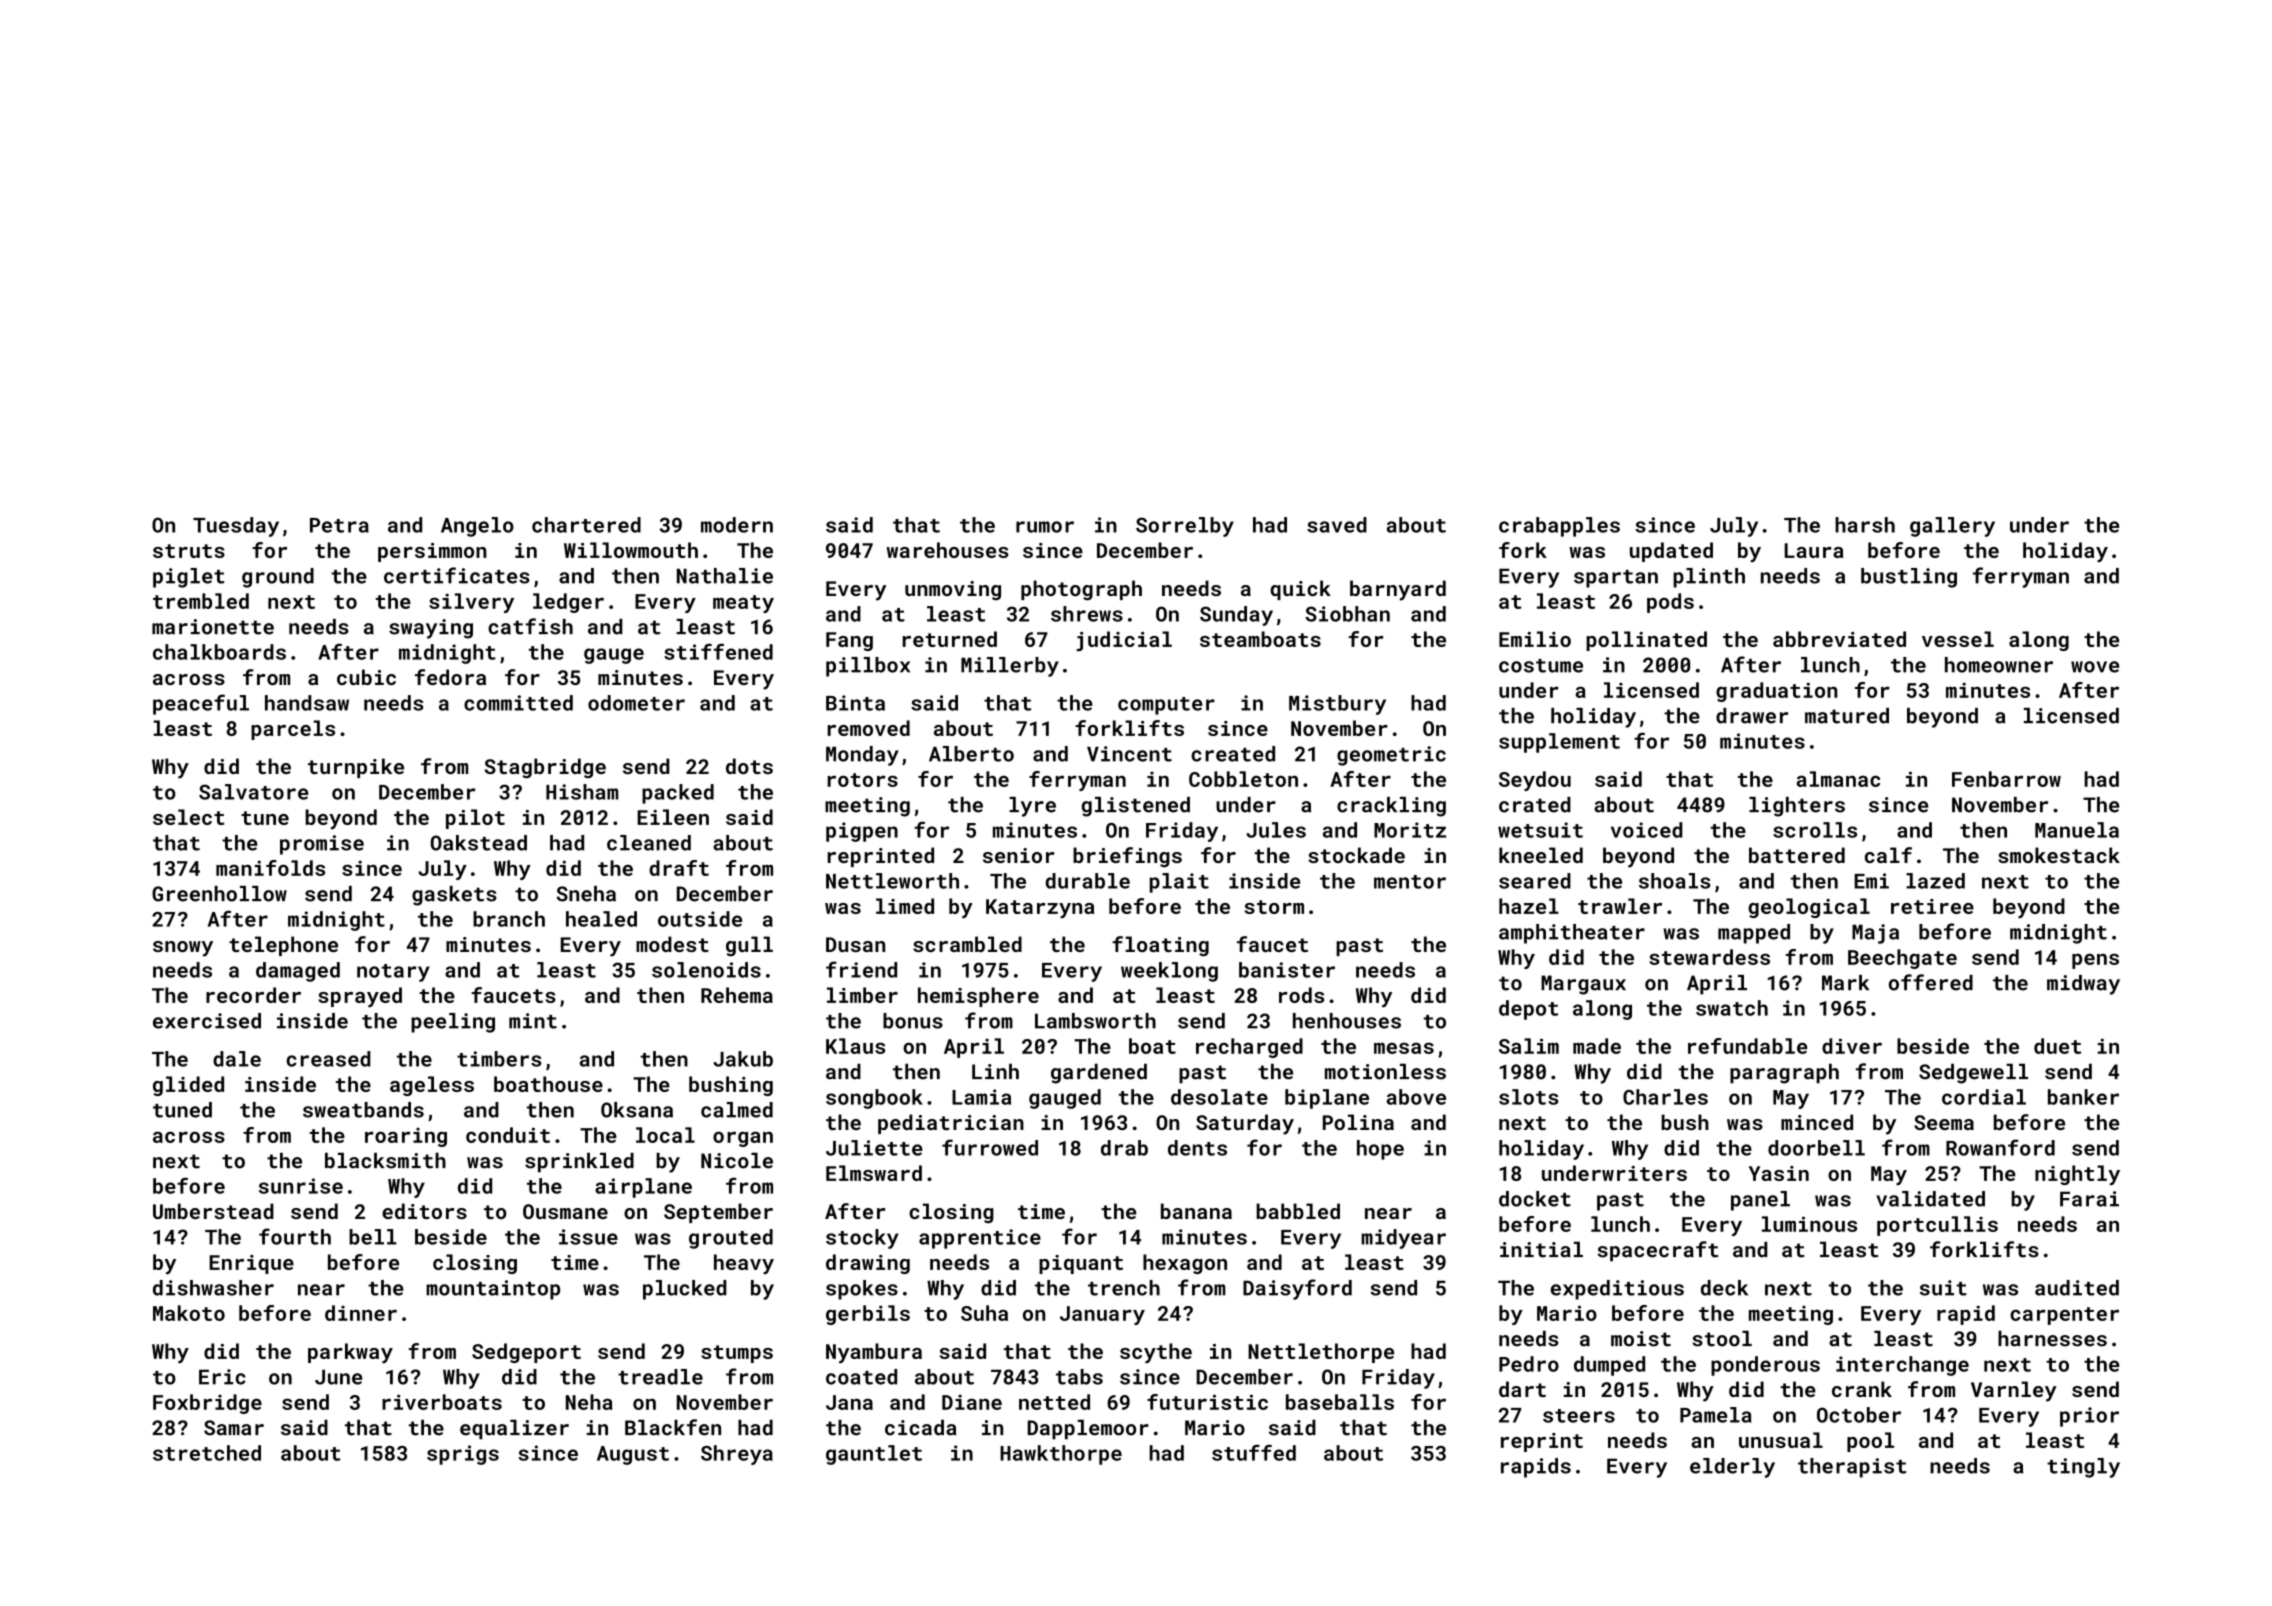 Image resolution: width=2272 pixels, height=1606 pixels. I want to click on Blackfen, so click(673, 1427).
